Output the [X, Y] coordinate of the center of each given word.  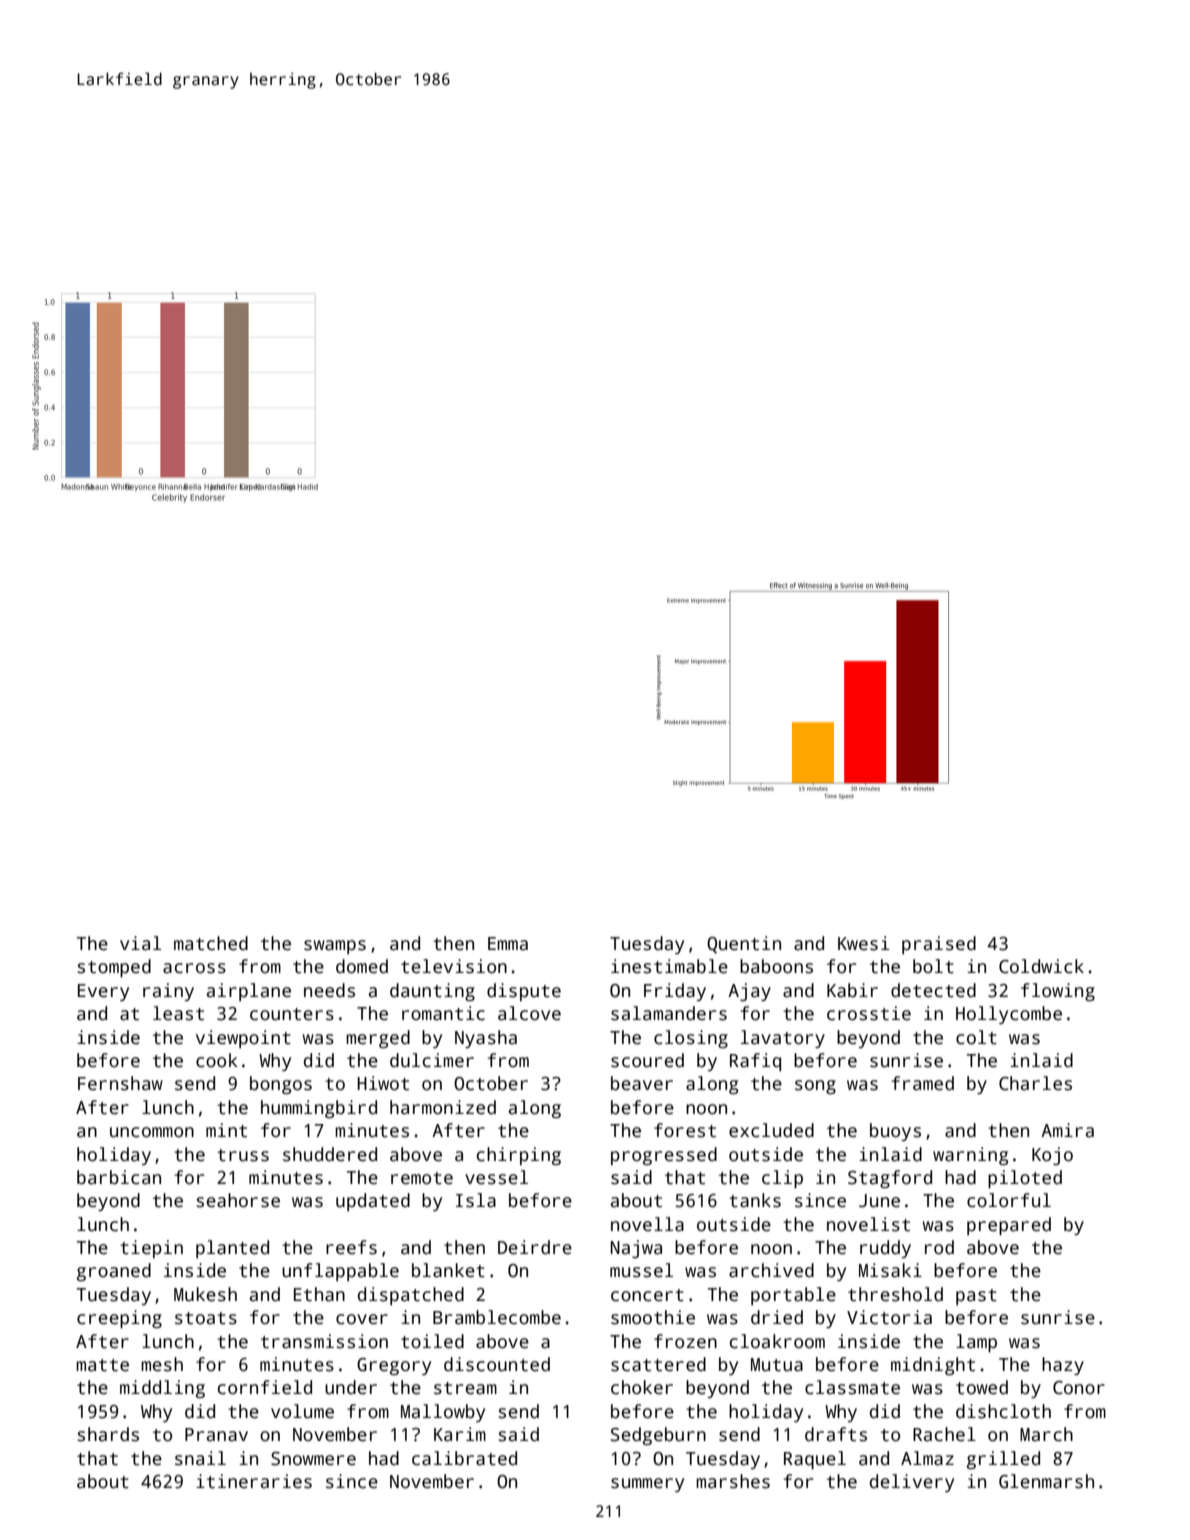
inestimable [669, 966]
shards [108, 1434]
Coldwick [1041, 966]
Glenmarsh [1046, 1481]
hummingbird [319, 1109]
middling [162, 1389]
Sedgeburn [658, 1436]
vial [140, 943]
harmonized [443, 1107]
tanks [755, 1200]
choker [642, 1387]
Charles [1035, 1083]
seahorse [238, 1200]
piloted [1025, 1179]
